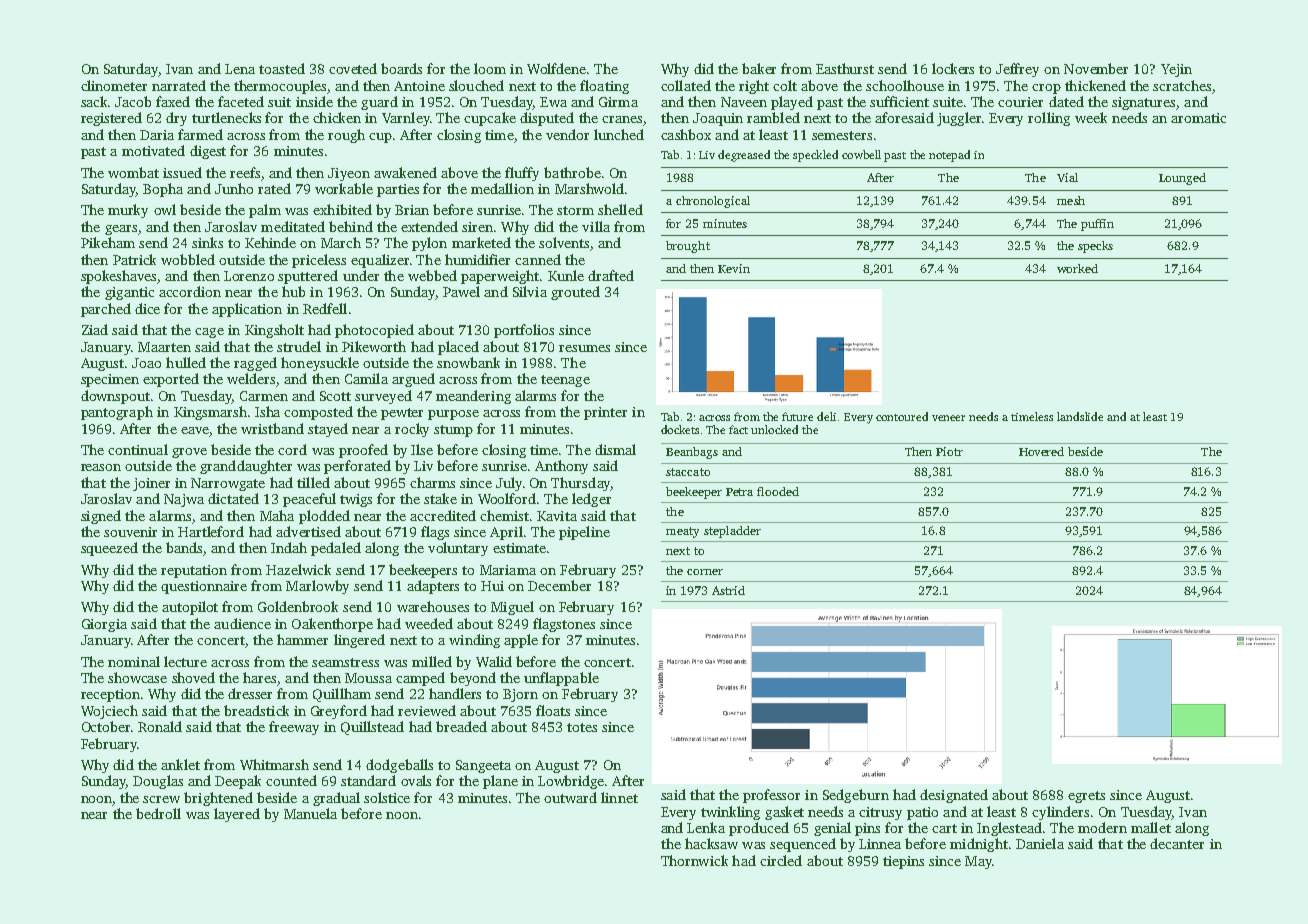 Image resolution: width=1308 pixels, height=924 pixels. What do you see at coordinates (584, 348) in the page?
I see `resumes` at bounding box center [584, 348].
